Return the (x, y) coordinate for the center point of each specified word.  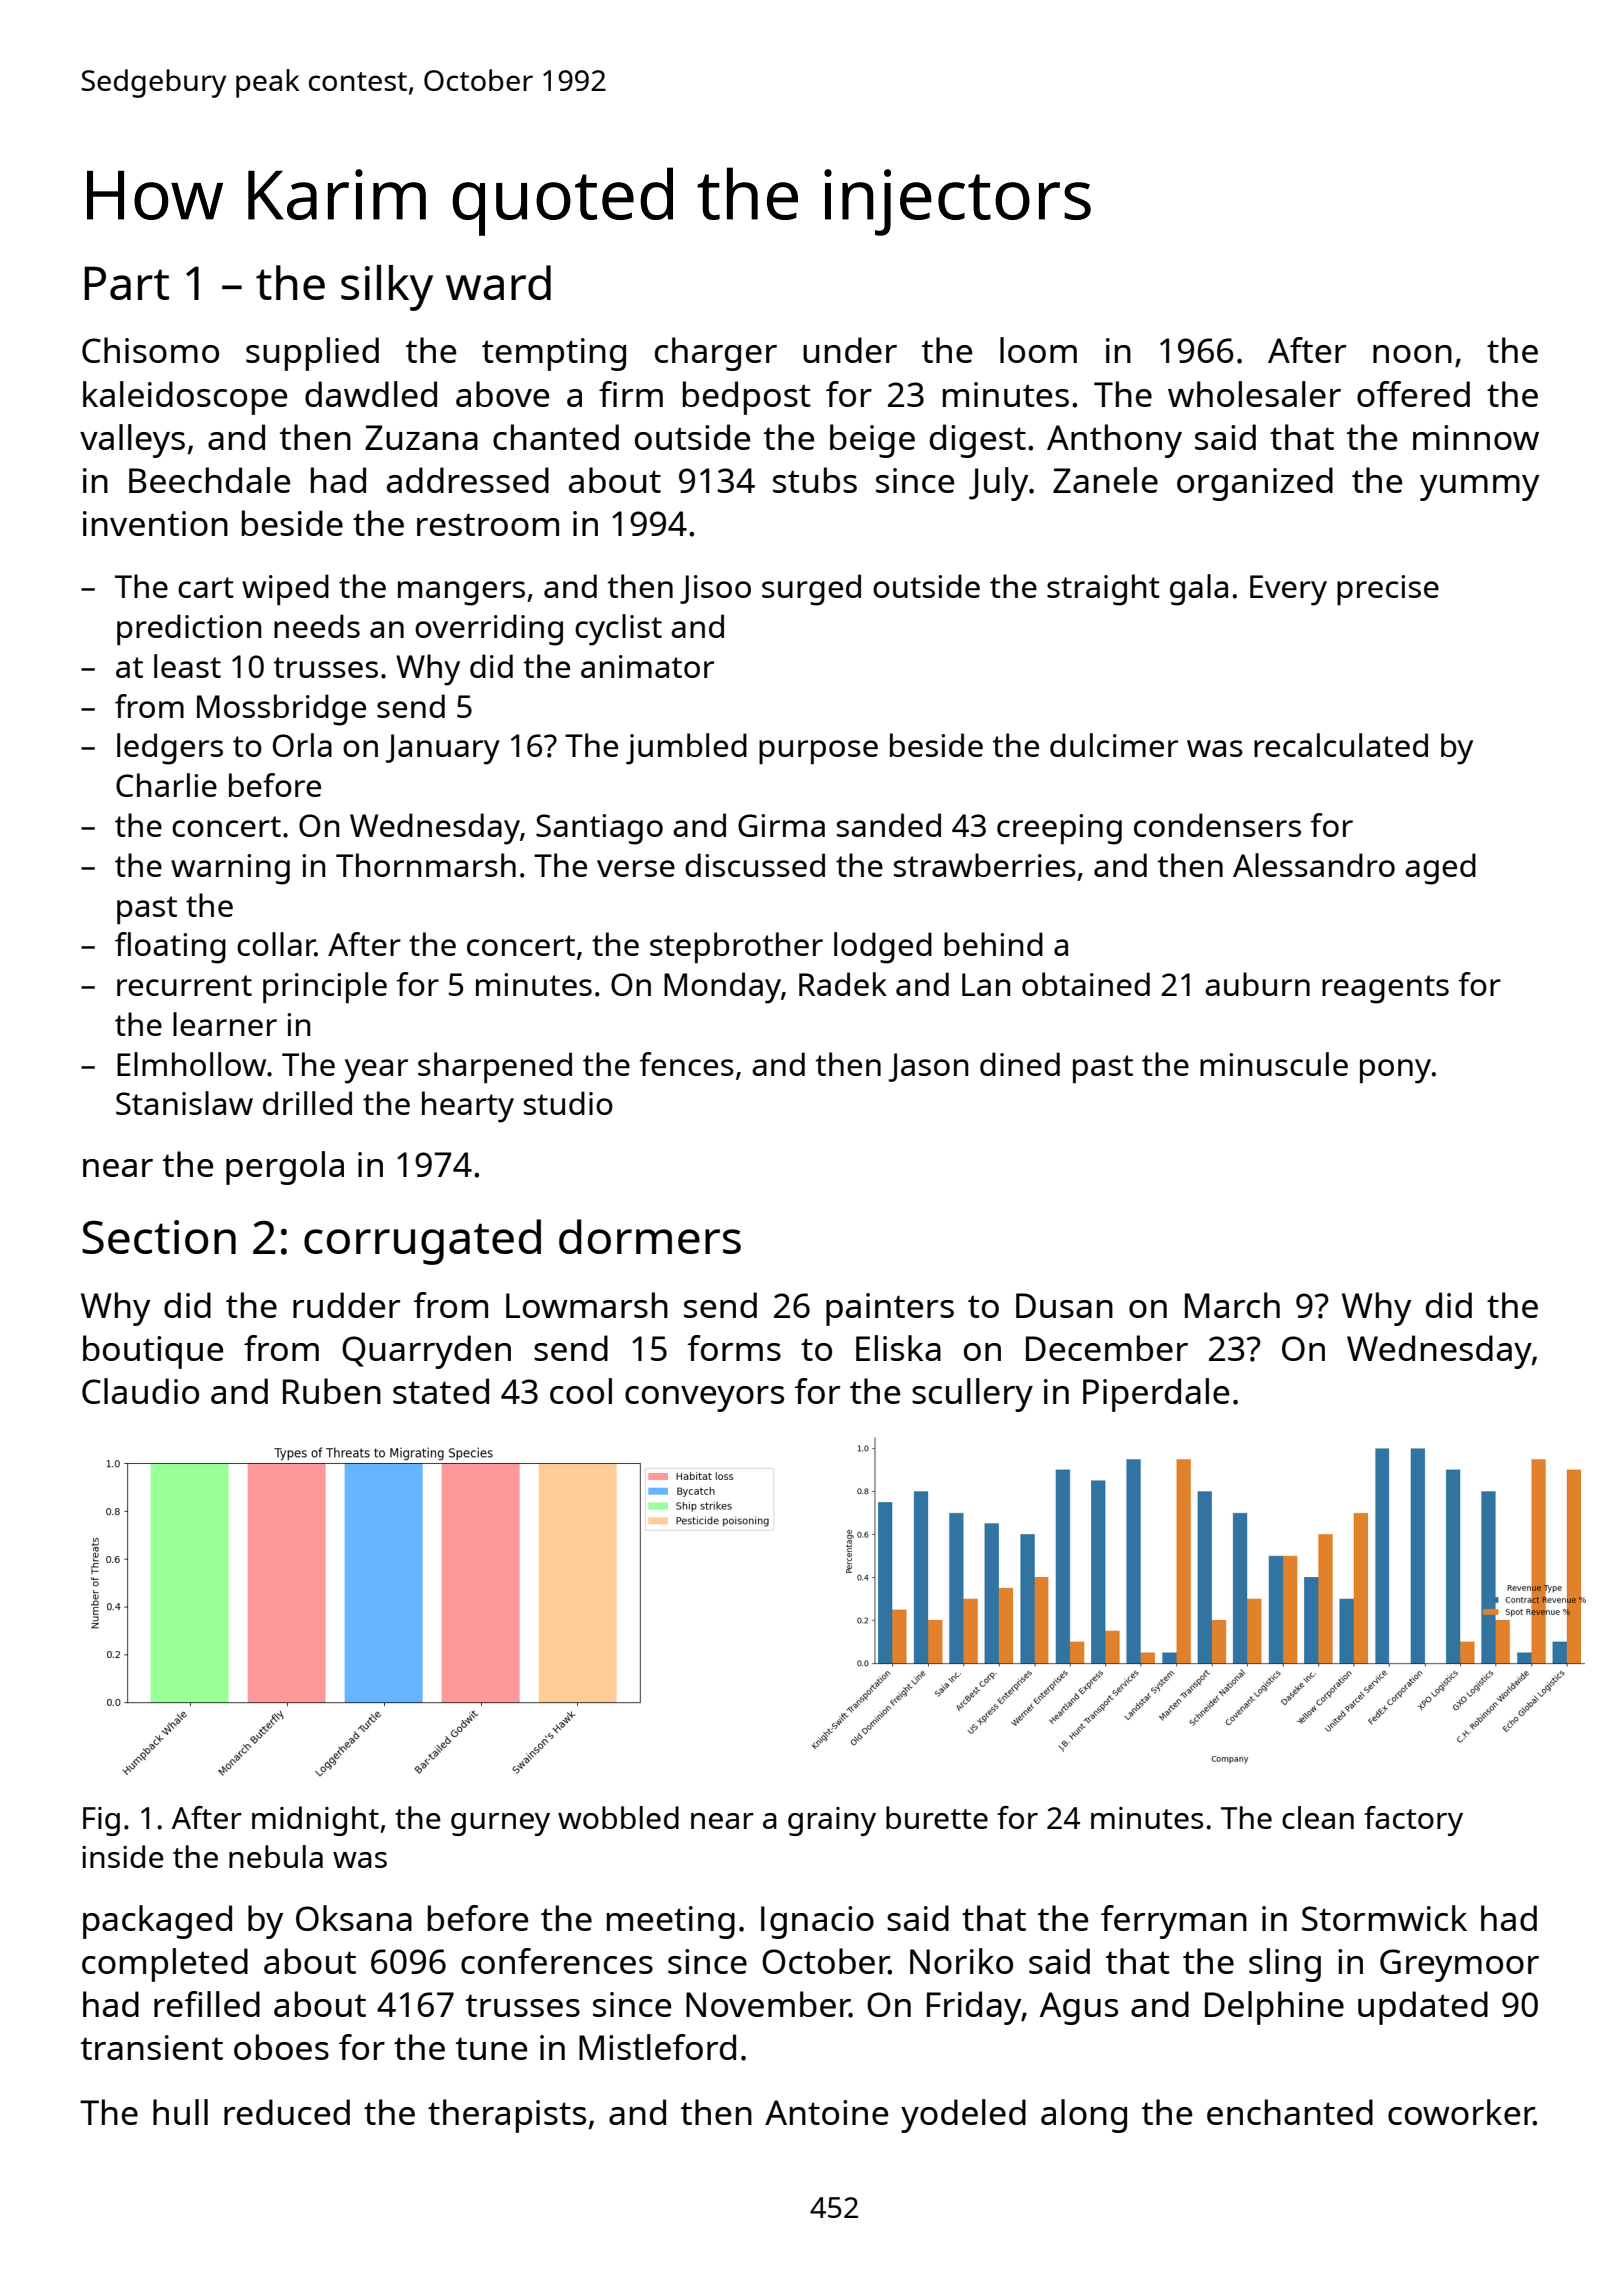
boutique (153, 1352)
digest (978, 441)
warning (230, 869)
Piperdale (1156, 1395)
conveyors (704, 1399)
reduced (287, 2112)
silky (387, 288)
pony (1395, 1071)
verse (636, 868)
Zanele (1105, 480)
